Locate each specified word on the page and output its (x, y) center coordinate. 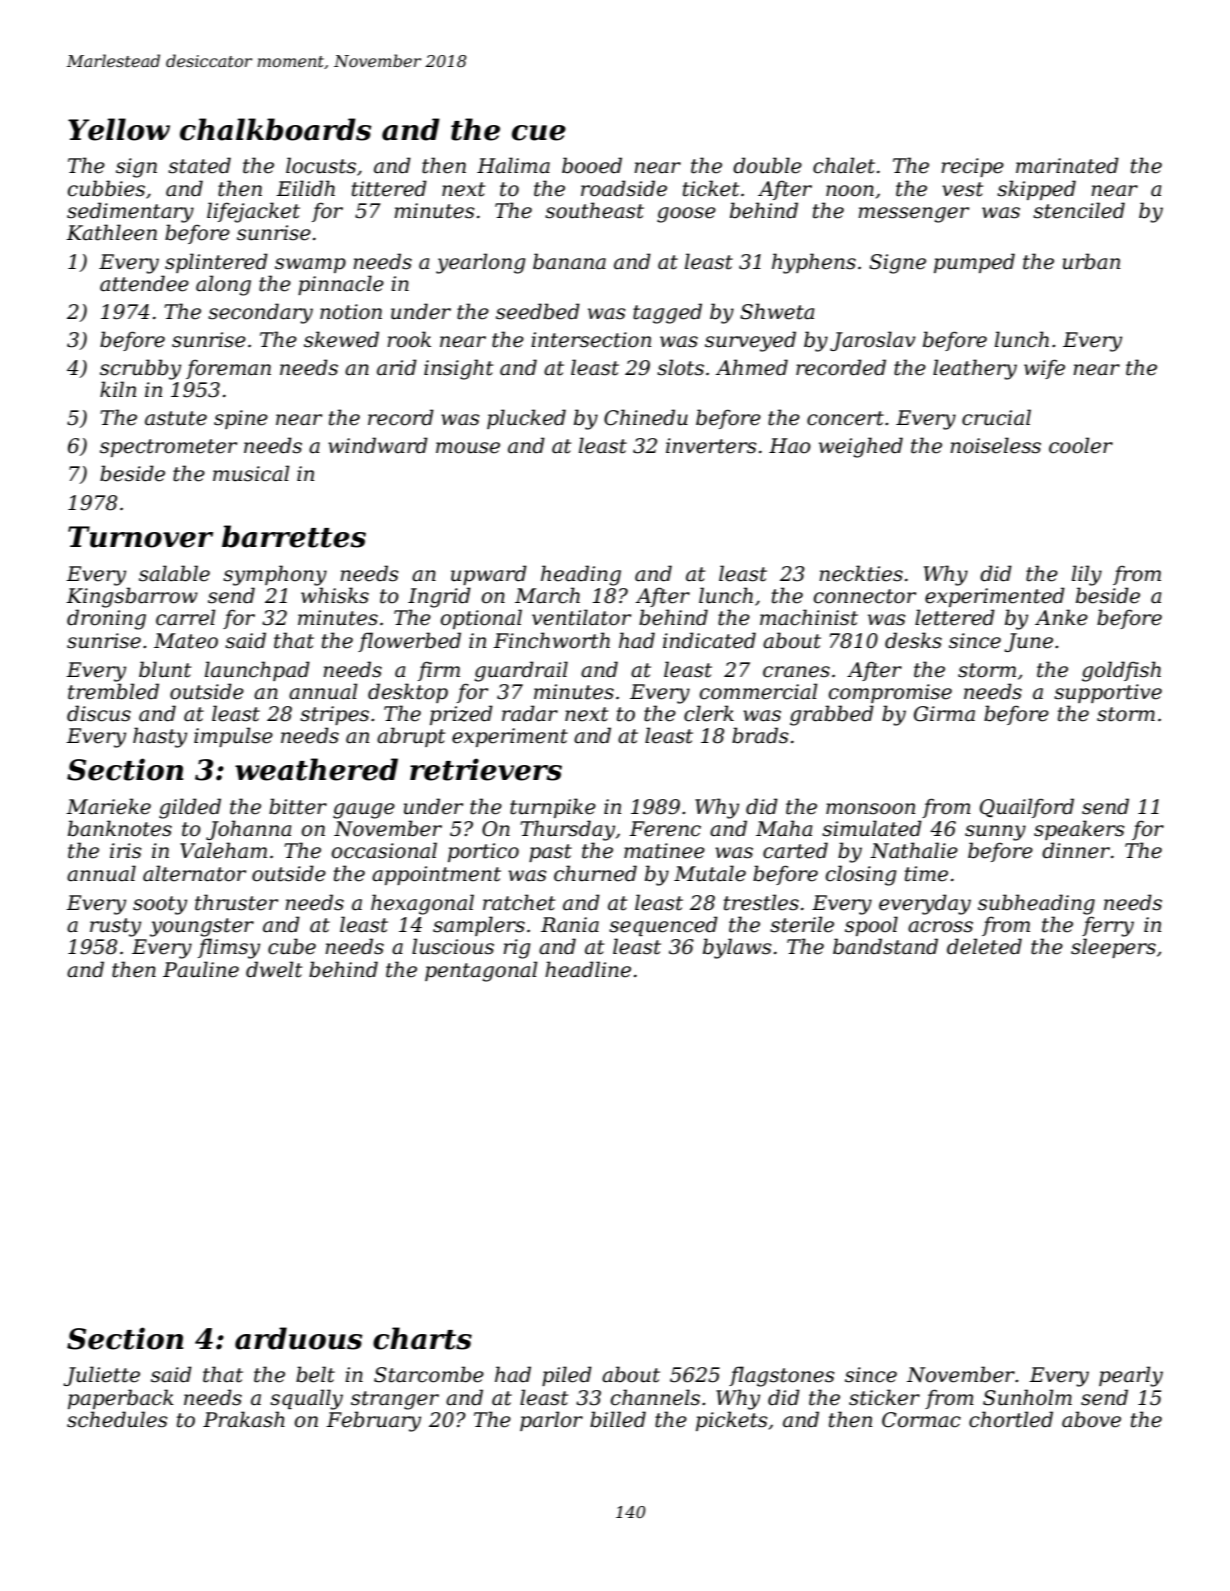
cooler (1081, 445)
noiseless (995, 445)
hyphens (814, 263)
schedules (117, 1419)
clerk (709, 713)
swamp (310, 265)
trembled (113, 691)
